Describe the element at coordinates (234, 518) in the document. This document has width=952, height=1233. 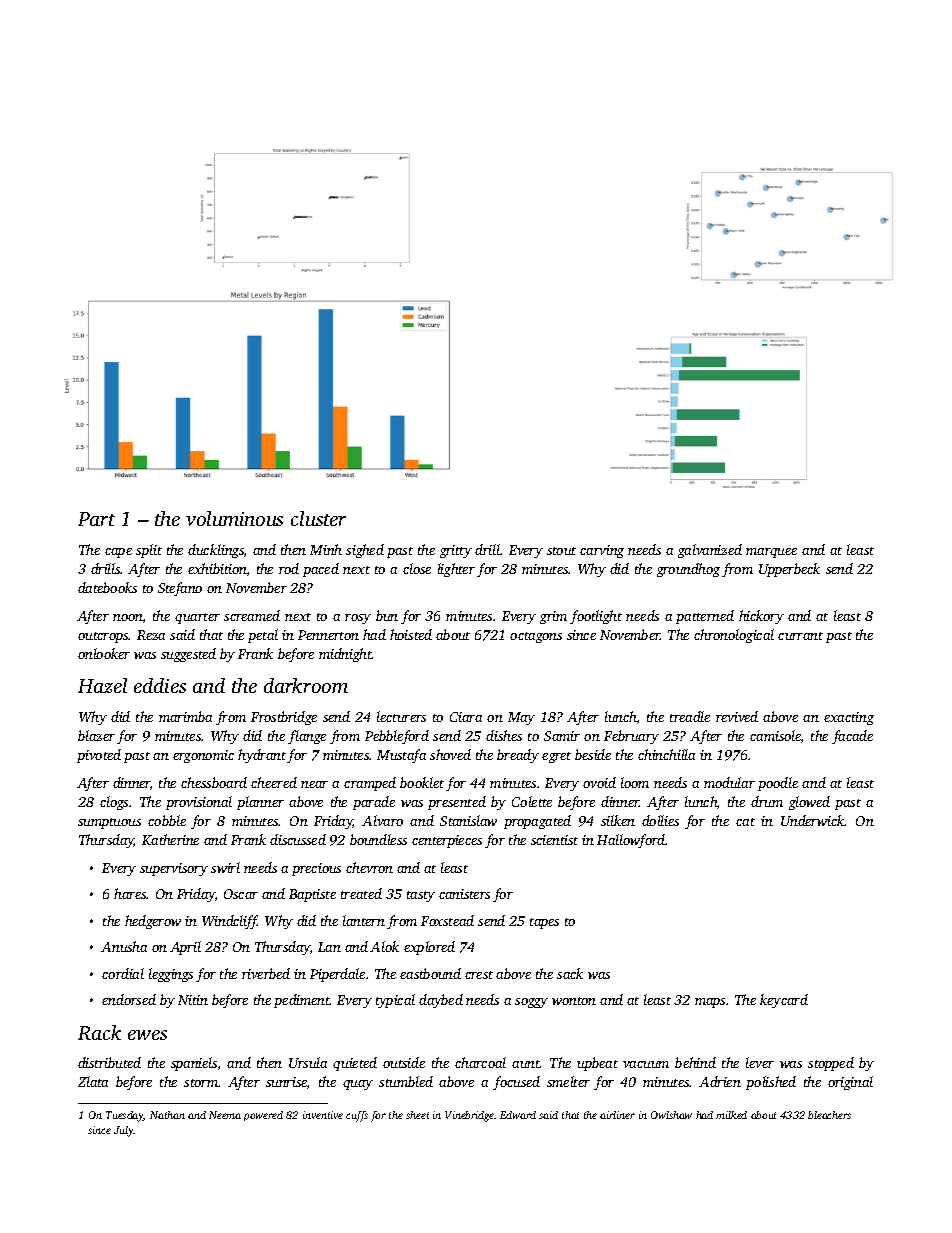
I see `voluminous` at that location.
